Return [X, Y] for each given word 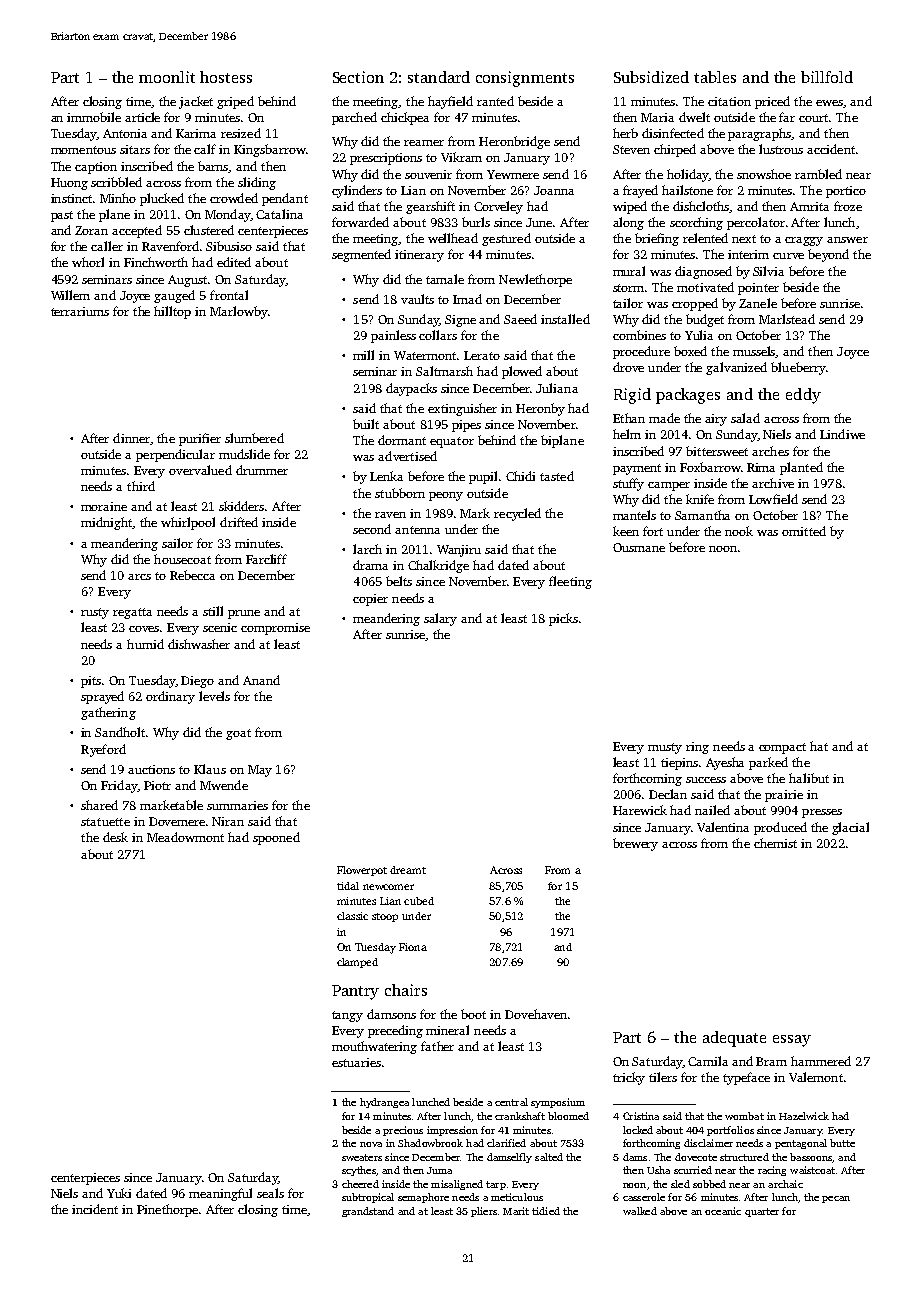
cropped [695, 304]
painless [393, 336]
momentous [83, 150]
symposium [558, 1103]
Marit [516, 1211]
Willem [70, 295]
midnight [107, 523]
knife [700, 499]
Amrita [809, 206]
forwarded [360, 222]
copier [370, 600]
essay [792, 1041]
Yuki [119, 1193]
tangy [347, 1016]
